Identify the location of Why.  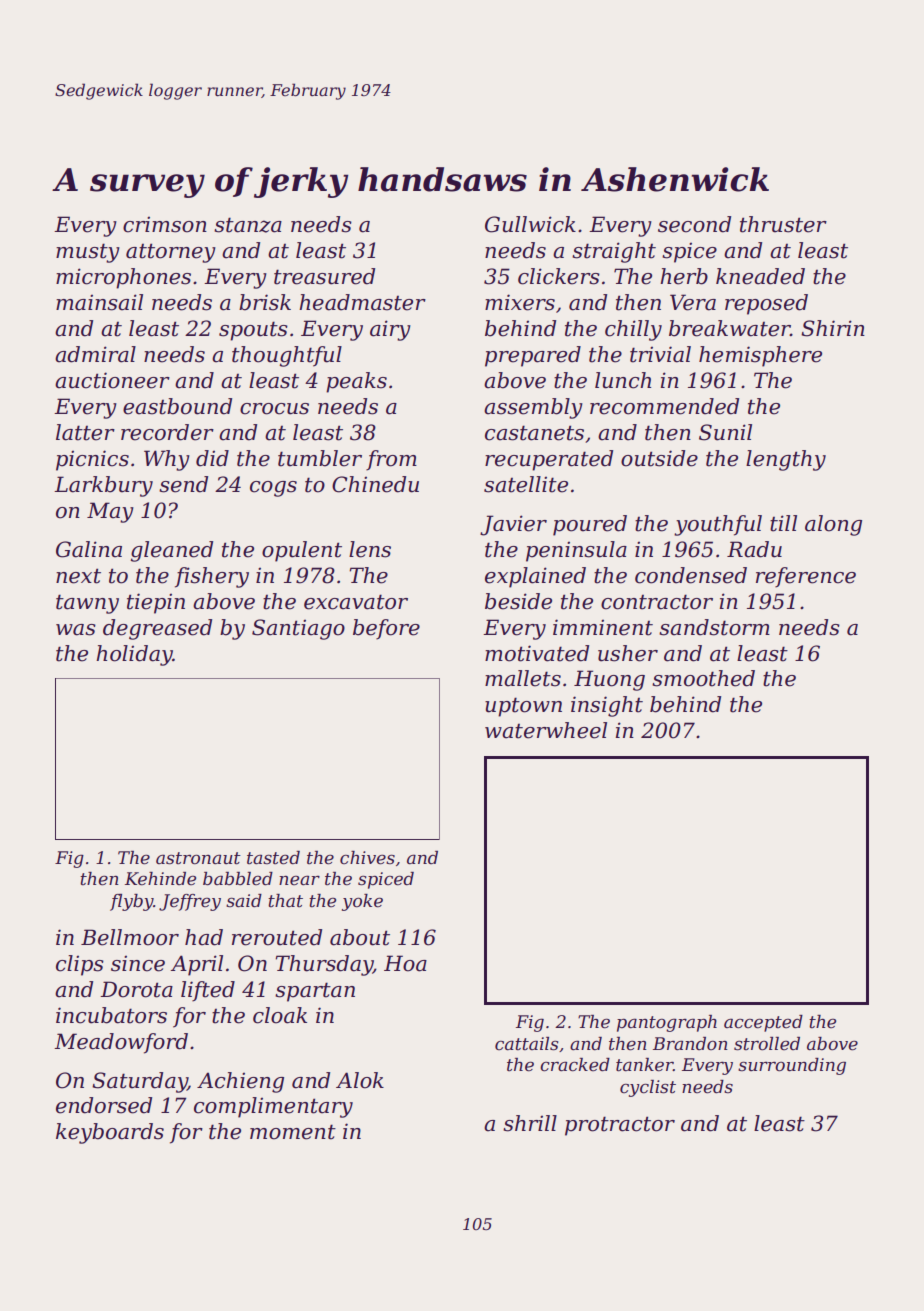
(167, 460).
